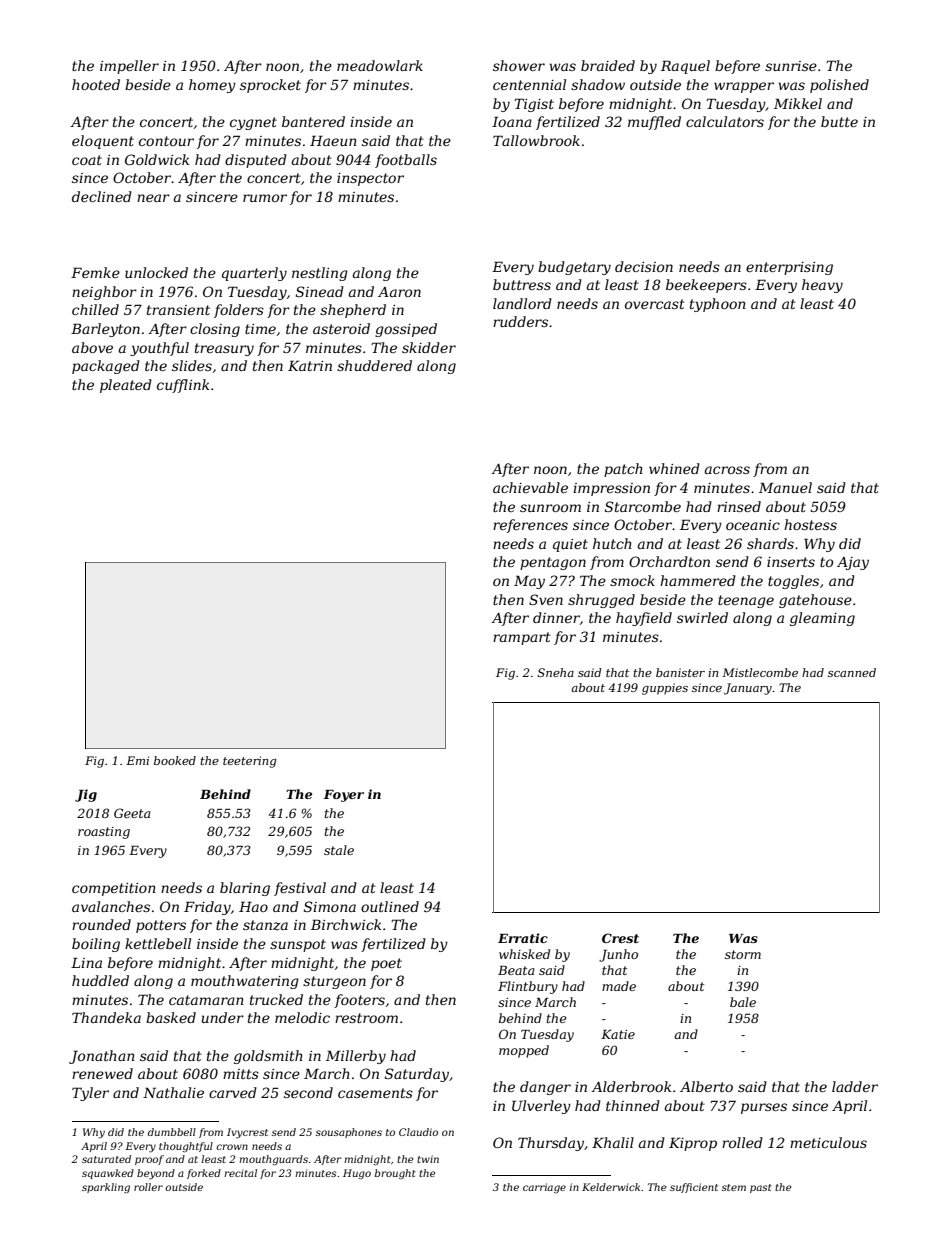 The height and width of the screenshot is (1233, 952). Describe the element at coordinates (706, 1086) in the screenshot. I see `Alberto` at that location.
